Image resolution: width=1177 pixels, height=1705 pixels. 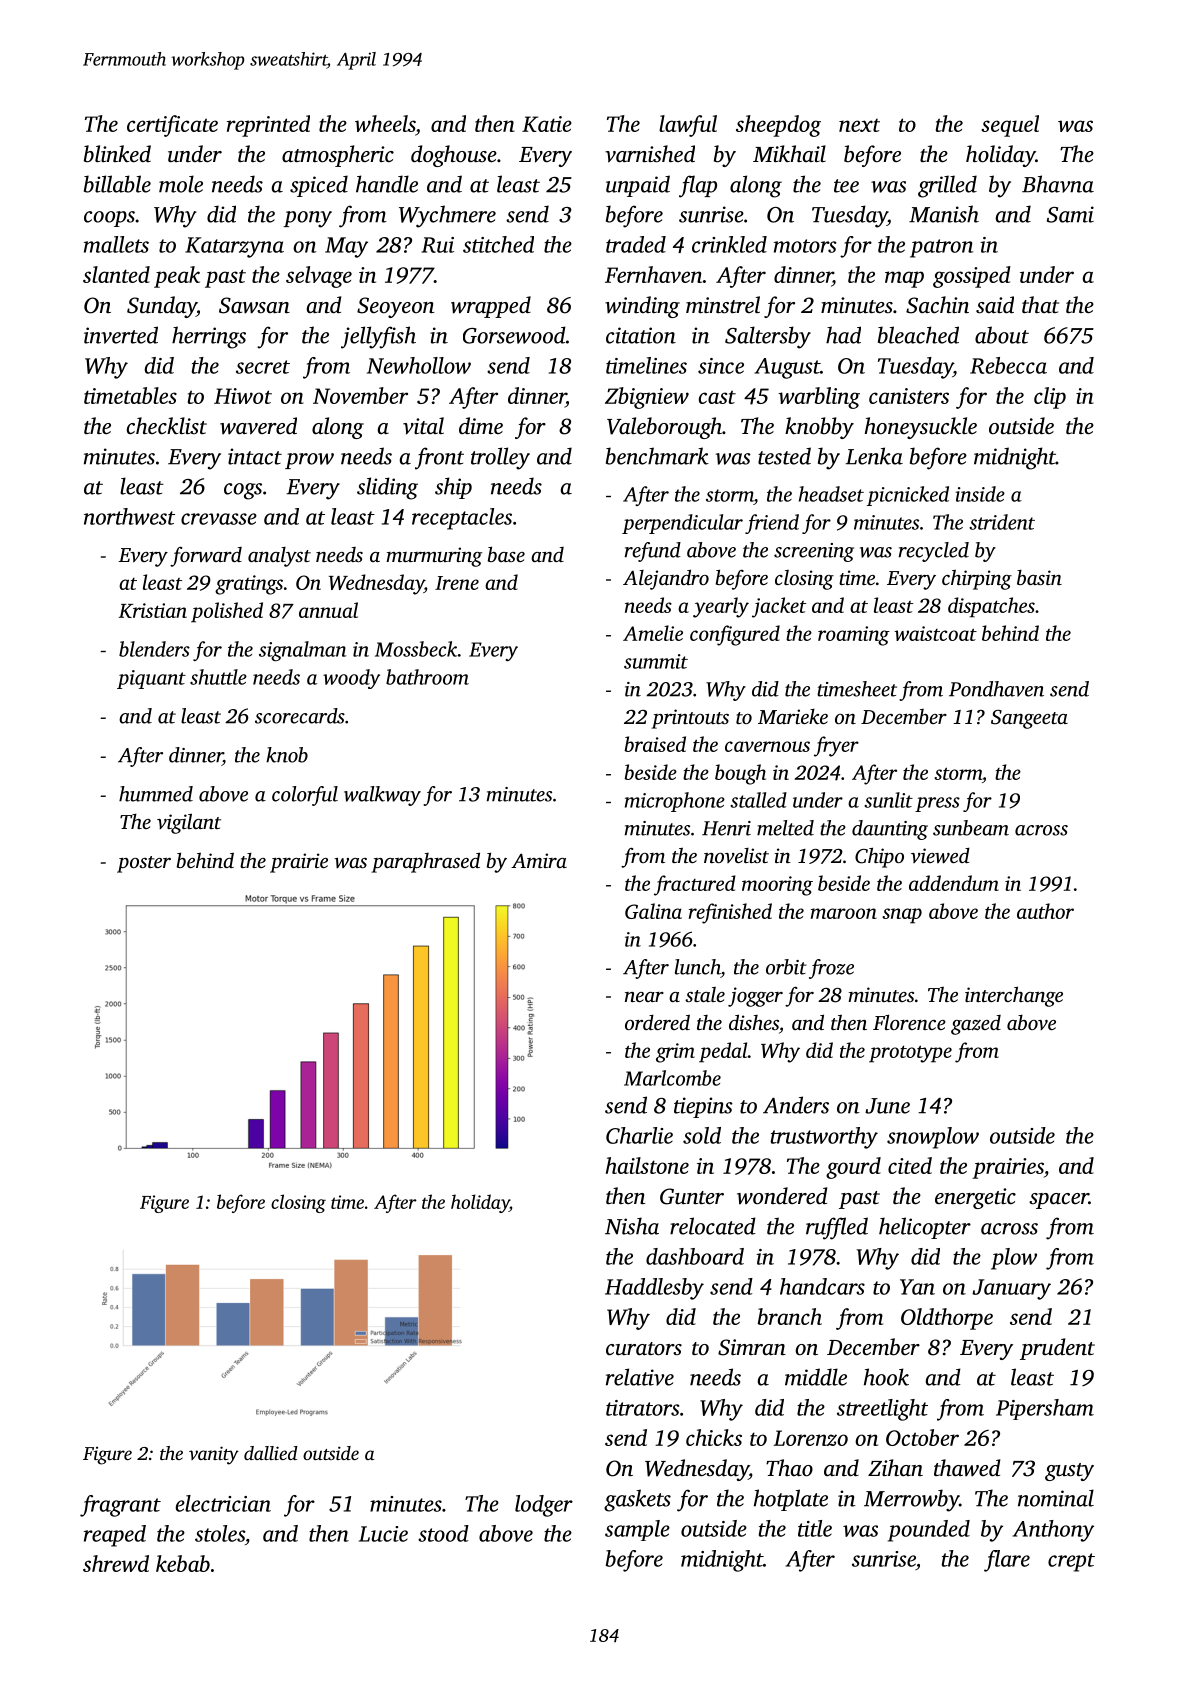 What do you see at coordinates (271, 1453) in the document?
I see `dallied` at bounding box center [271, 1453].
